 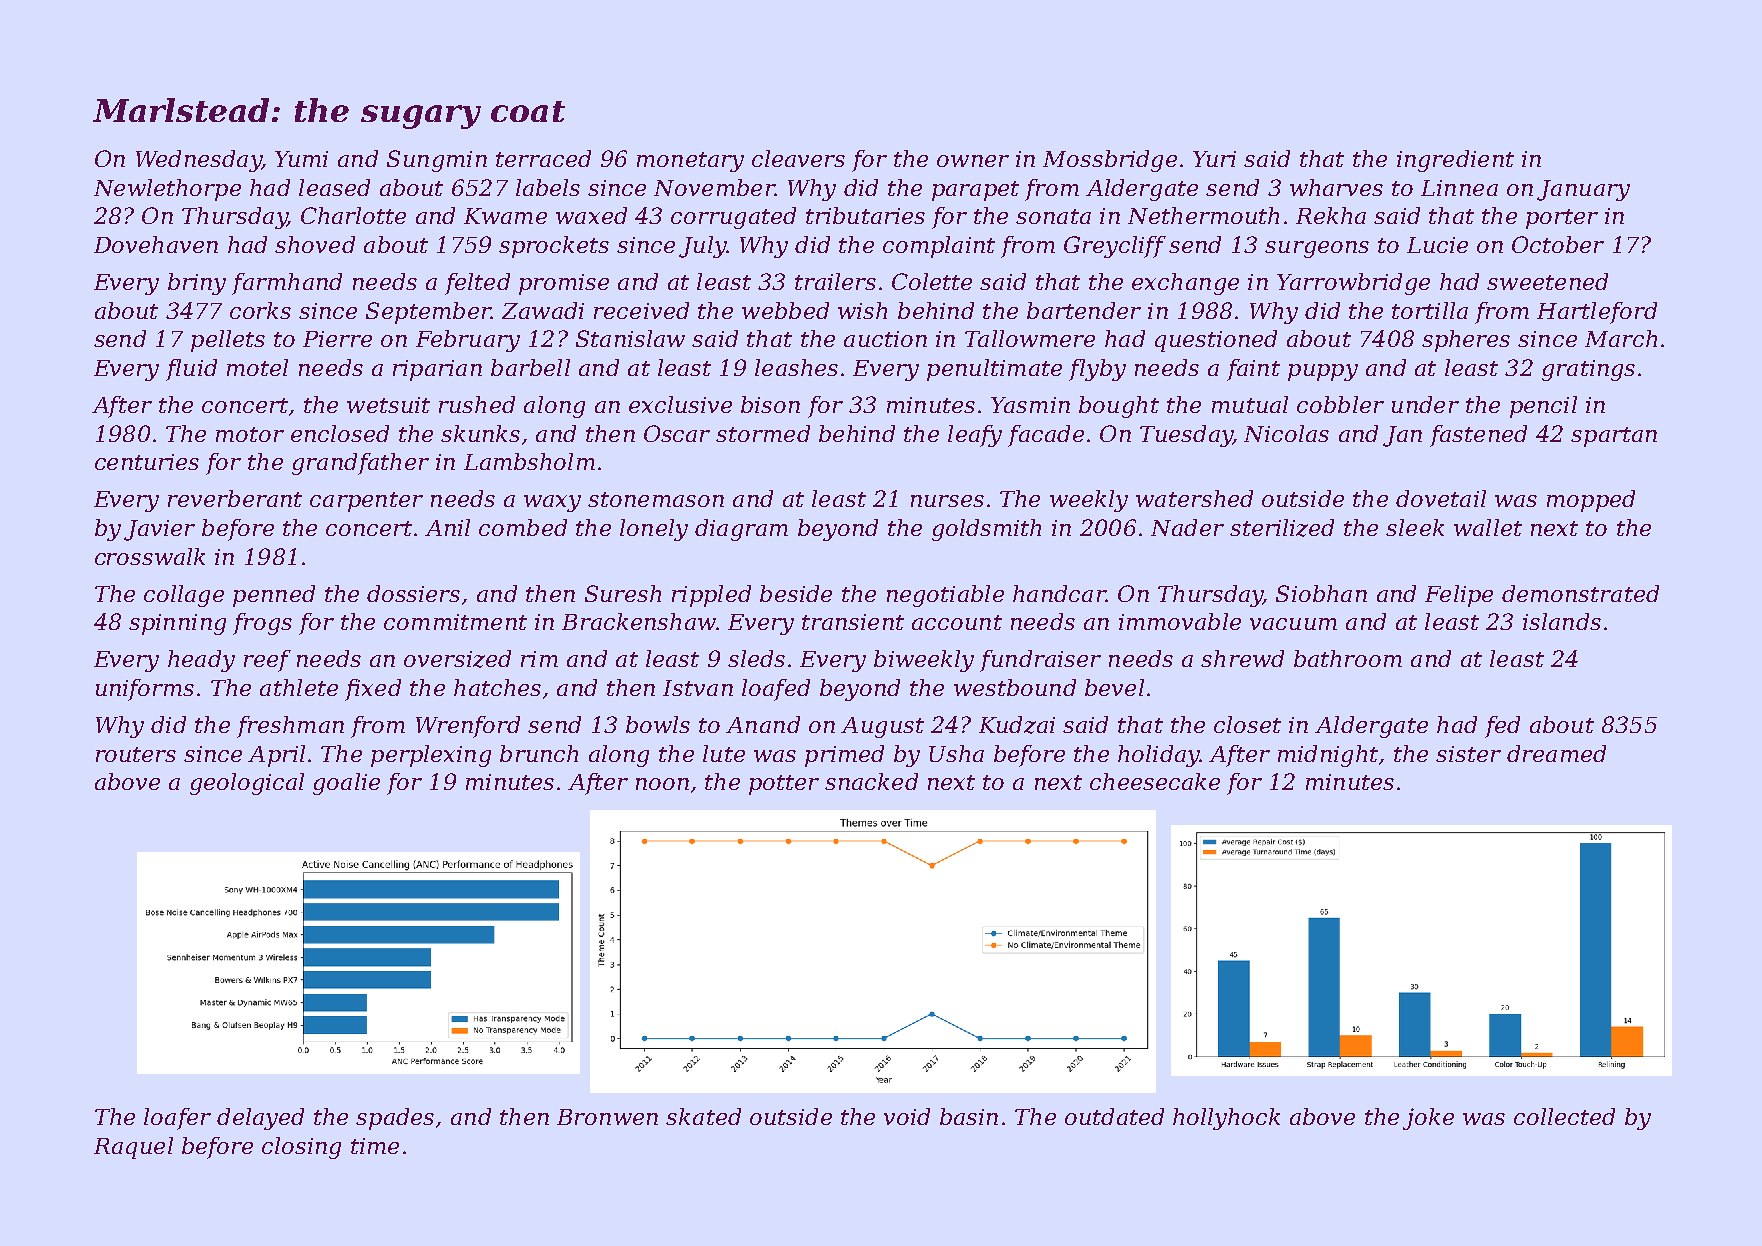 What do you see at coordinates (274, 596) in the document?
I see `penned` at bounding box center [274, 596].
